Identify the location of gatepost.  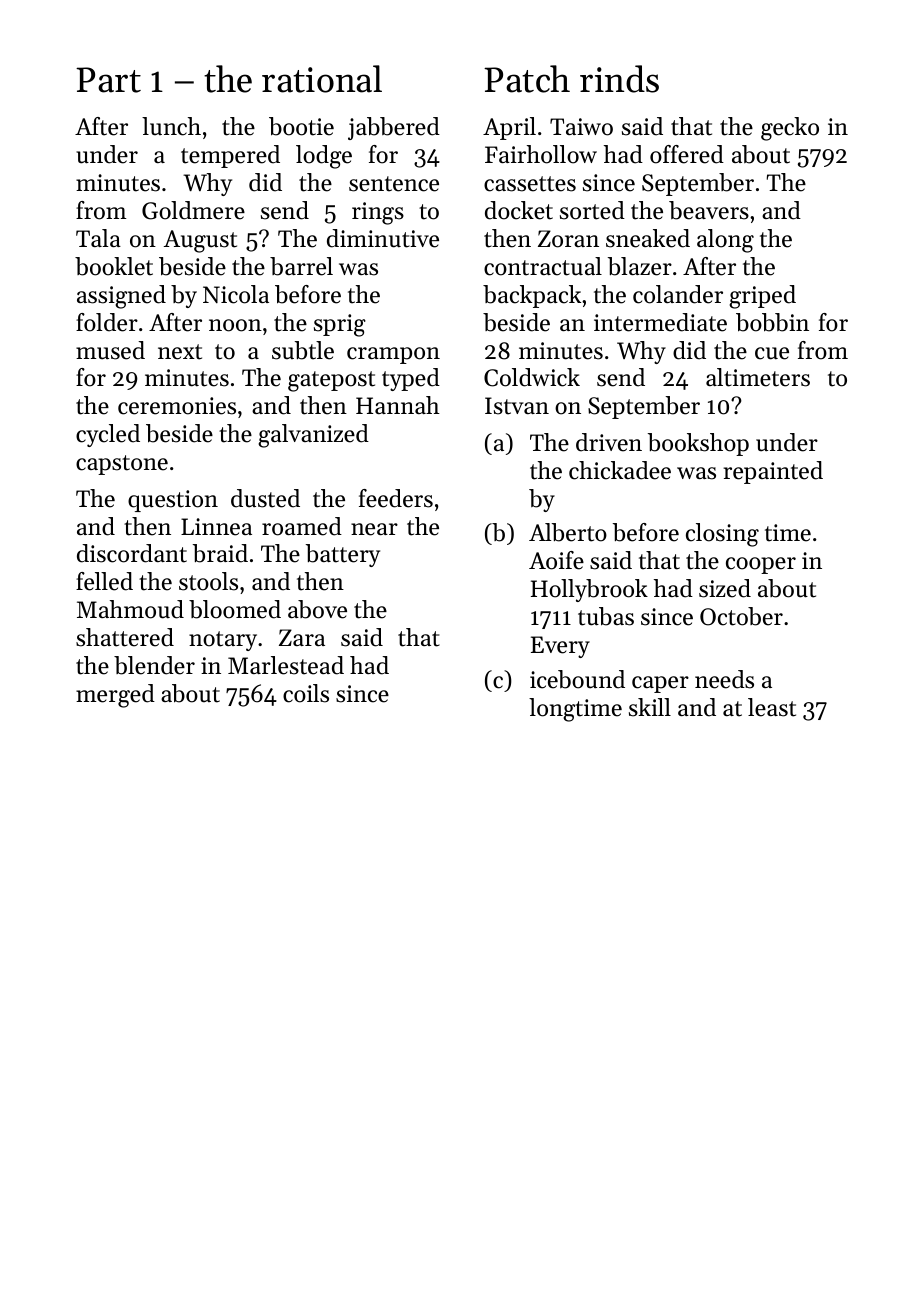
(331, 381).
